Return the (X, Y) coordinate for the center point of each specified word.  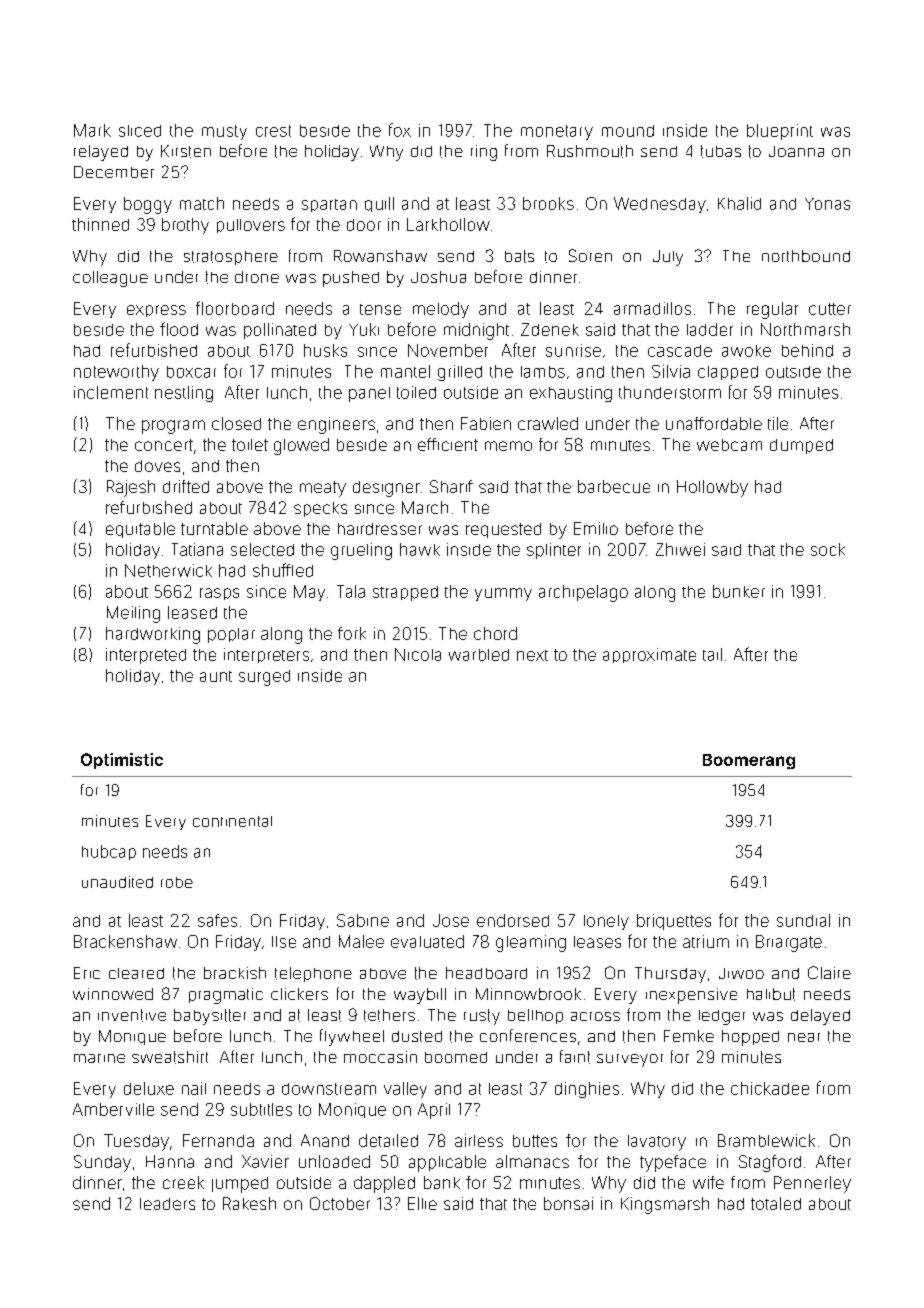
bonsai (568, 1203)
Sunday (102, 1163)
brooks (548, 203)
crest (273, 131)
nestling (184, 394)
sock (828, 549)
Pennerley (812, 1184)
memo (508, 446)
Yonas (827, 204)
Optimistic (122, 761)
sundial (803, 920)
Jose (451, 920)
